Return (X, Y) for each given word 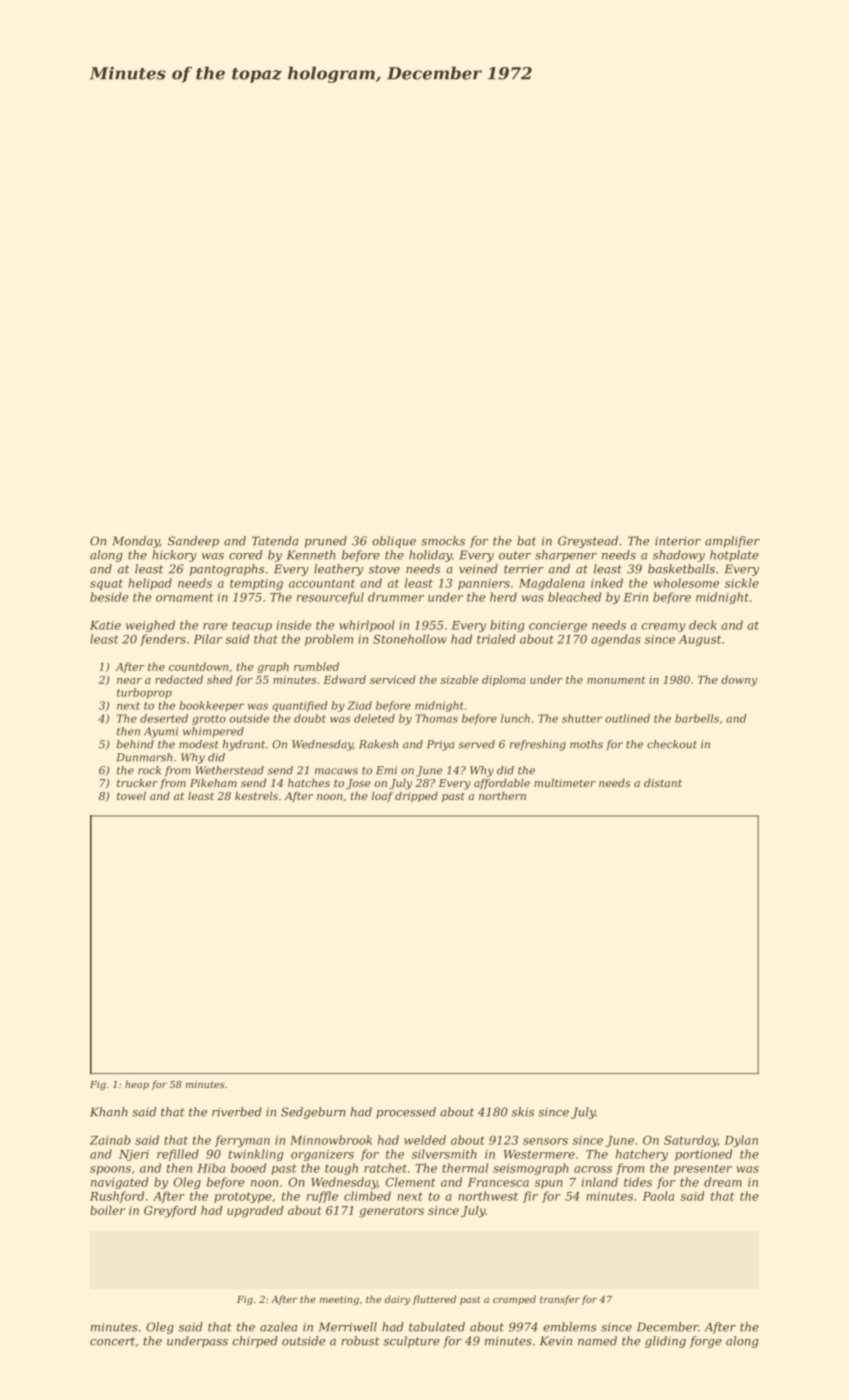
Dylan (741, 1141)
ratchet (385, 1168)
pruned (326, 542)
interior (678, 541)
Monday (136, 542)
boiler (107, 1210)
